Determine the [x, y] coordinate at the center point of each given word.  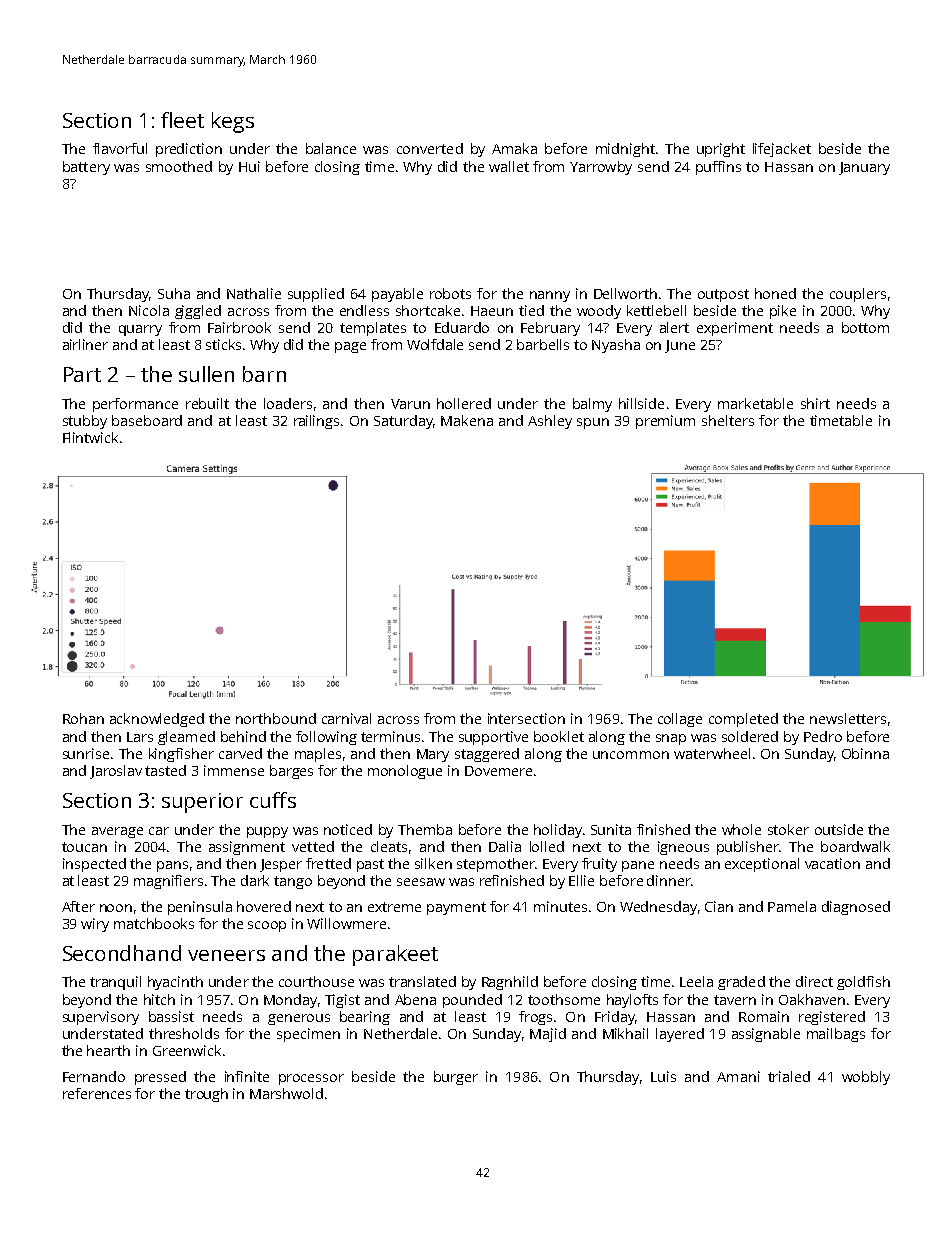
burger [456, 1078]
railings [316, 422]
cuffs [273, 800]
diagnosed [856, 908]
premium [665, 422]
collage [680, 720]
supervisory [101, 1018]
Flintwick [90, 437]
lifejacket [782, 150]
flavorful [120, 148]
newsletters [848, 718]
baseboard [147, 420]
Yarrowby [601, 168]
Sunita [611, 829]
